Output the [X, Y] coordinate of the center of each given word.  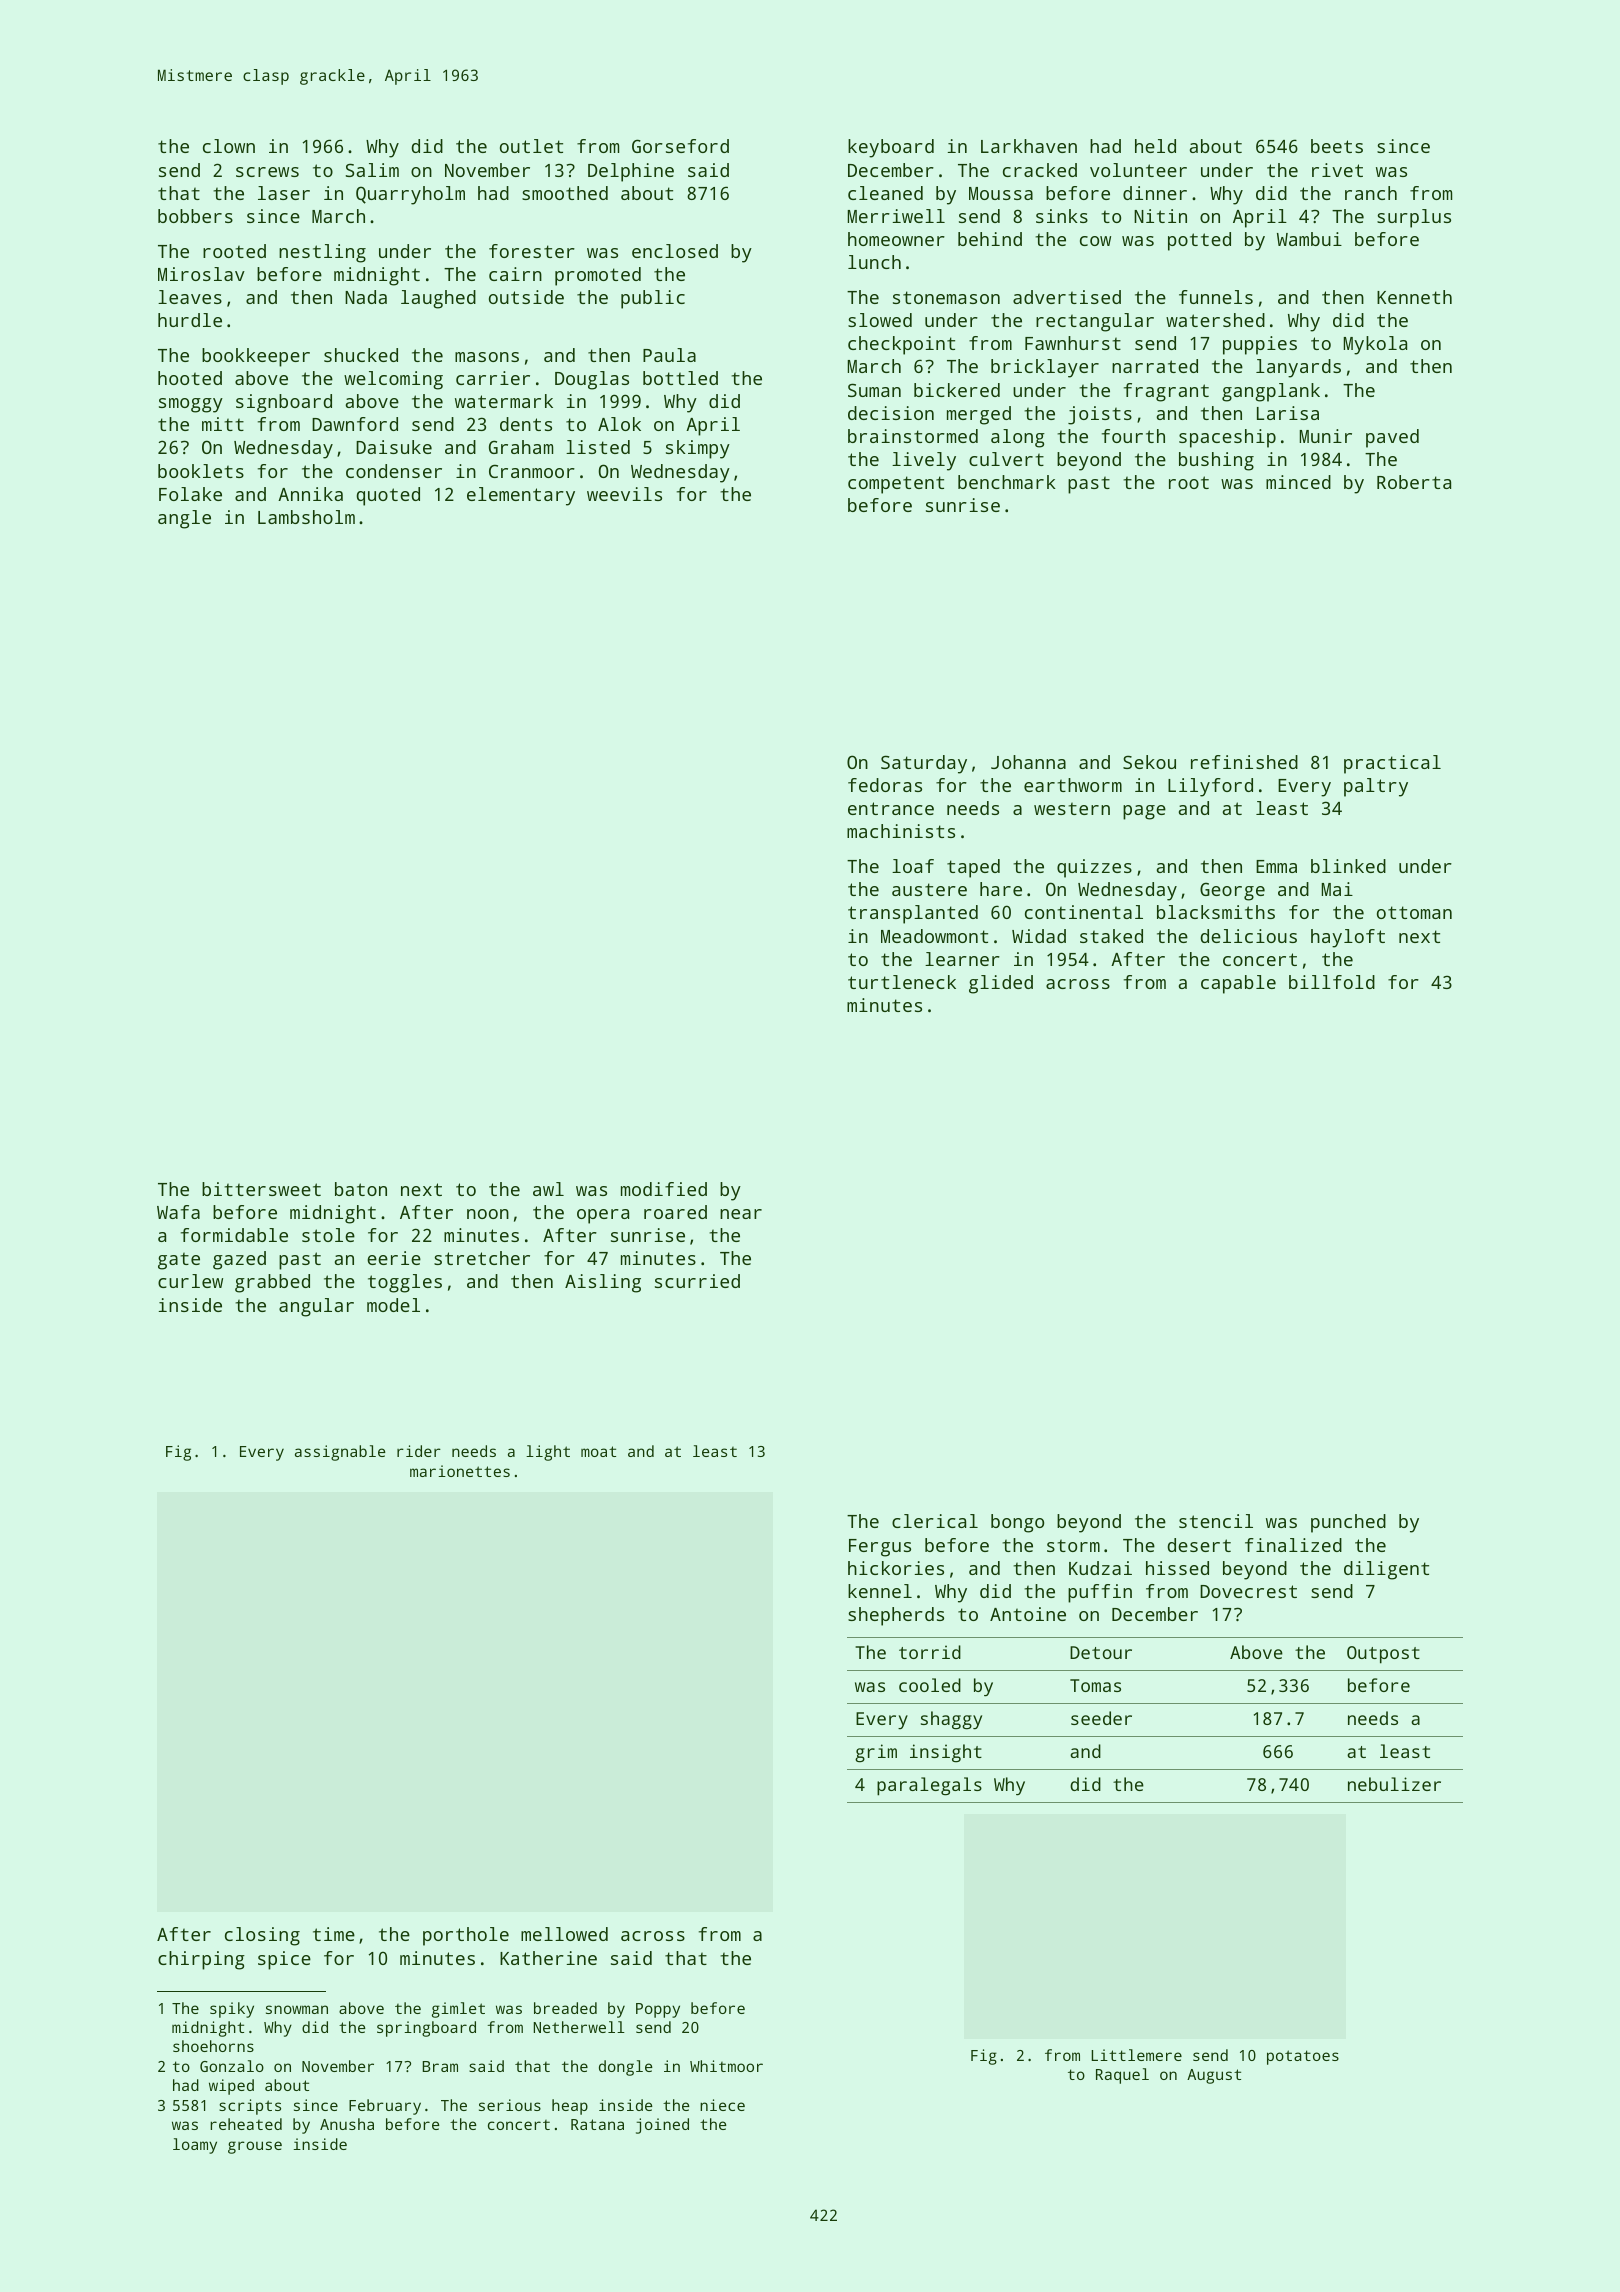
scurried [697, 1281]
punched [1348, 1523]
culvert [1006, 459]
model [393, 1305]
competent [896, 485]
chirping [201, 1960]
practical [1392, 764]
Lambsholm [306, 517]
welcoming [393, 380]
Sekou [1149, 762]
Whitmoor [726, 2066]
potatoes [1303, 2057]
